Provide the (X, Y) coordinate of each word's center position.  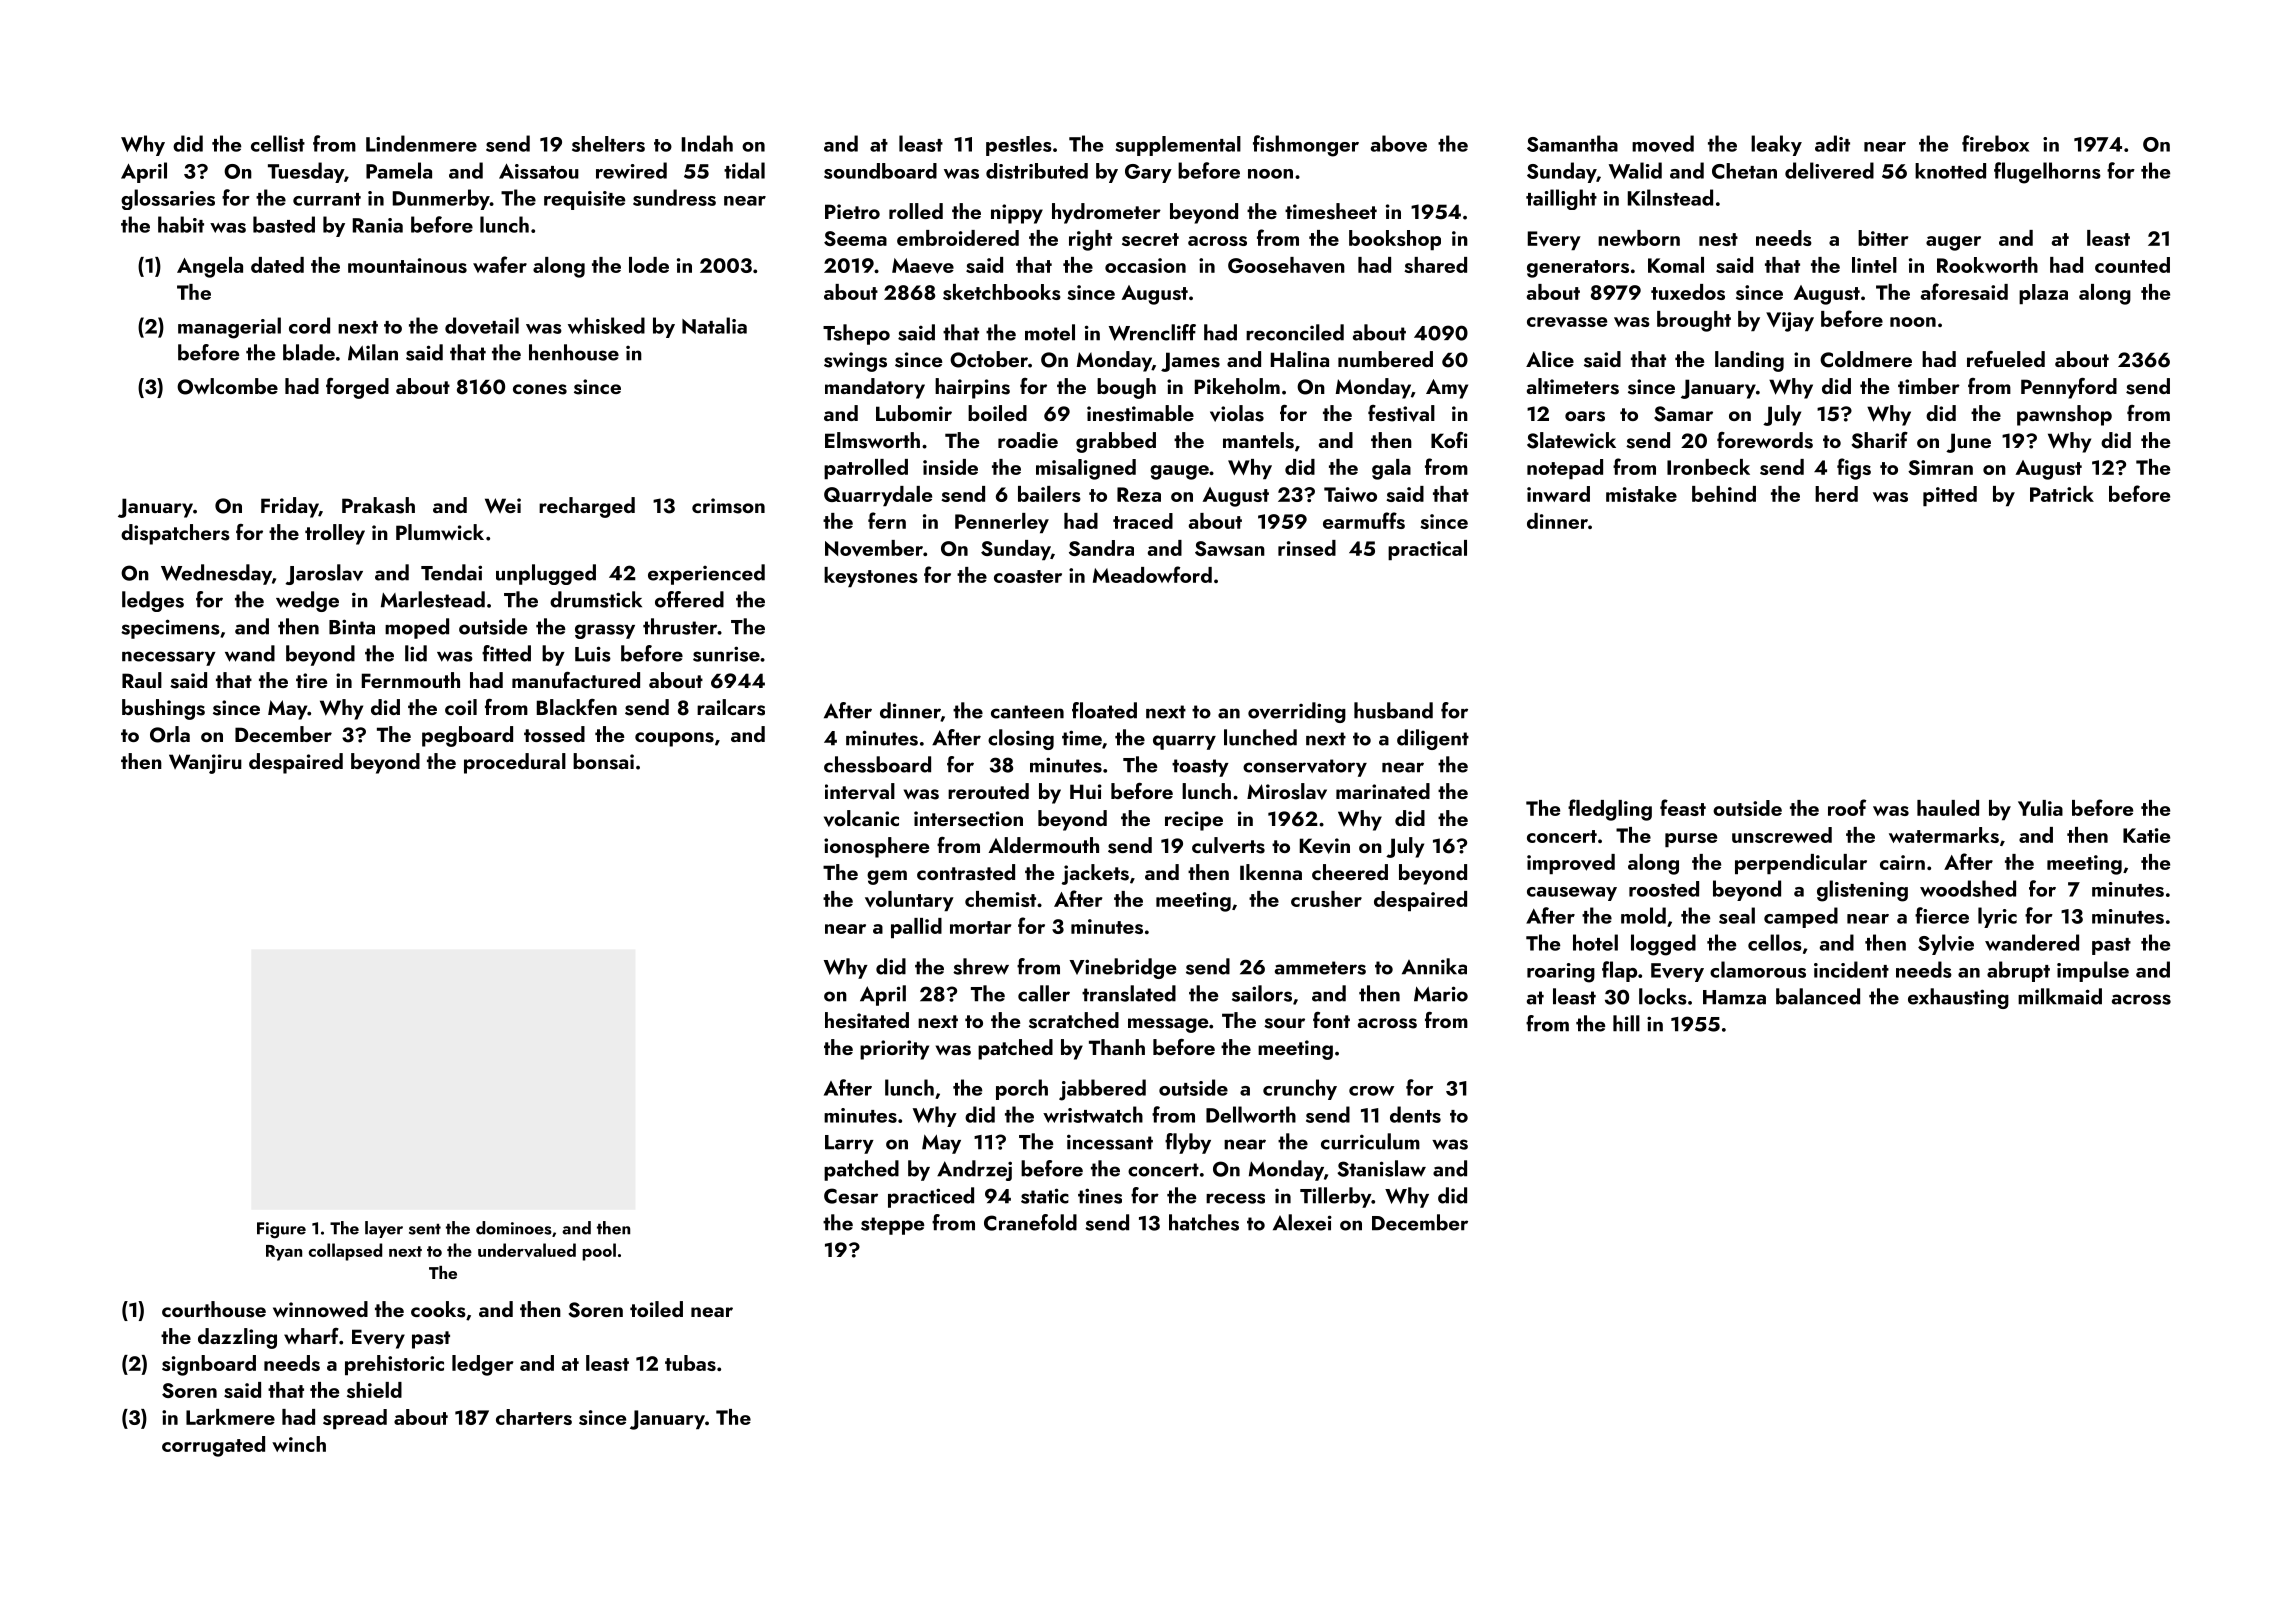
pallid (916, 928)
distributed (1037, 171)
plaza (2043, 294)
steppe (892, 1226)
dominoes (514, 1228)
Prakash (378, 505)
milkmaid (2060, 996)
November (874, 548)
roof (1847, 807)
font (1331, 1020)
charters (534, 1417)
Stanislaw (1381, 1168)
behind (1724, 494)
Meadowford (1152, 574)
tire (311, 680)
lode (649, 265)
